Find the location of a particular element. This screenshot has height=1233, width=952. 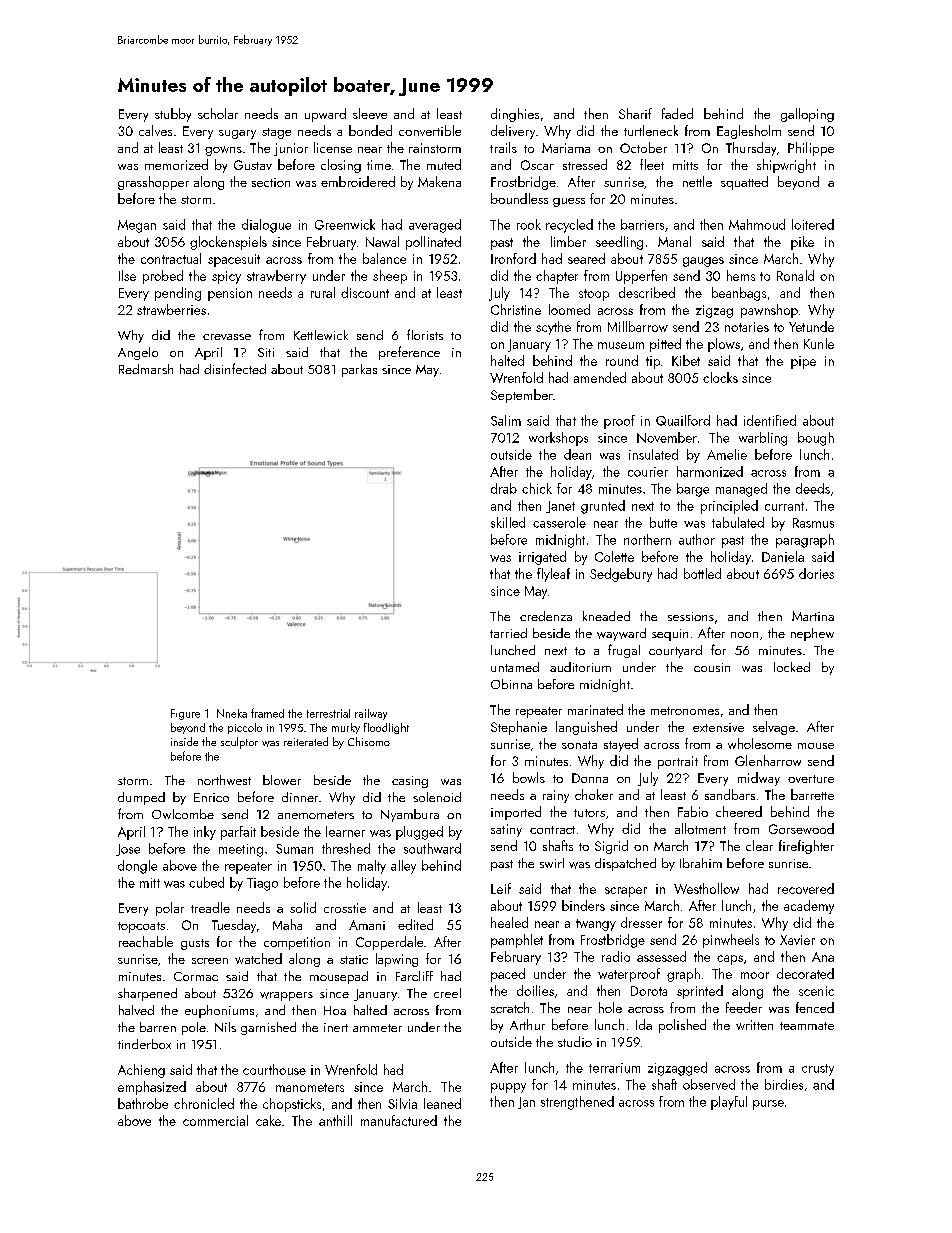

Gorsewood is located at coordinates (801, 828).
